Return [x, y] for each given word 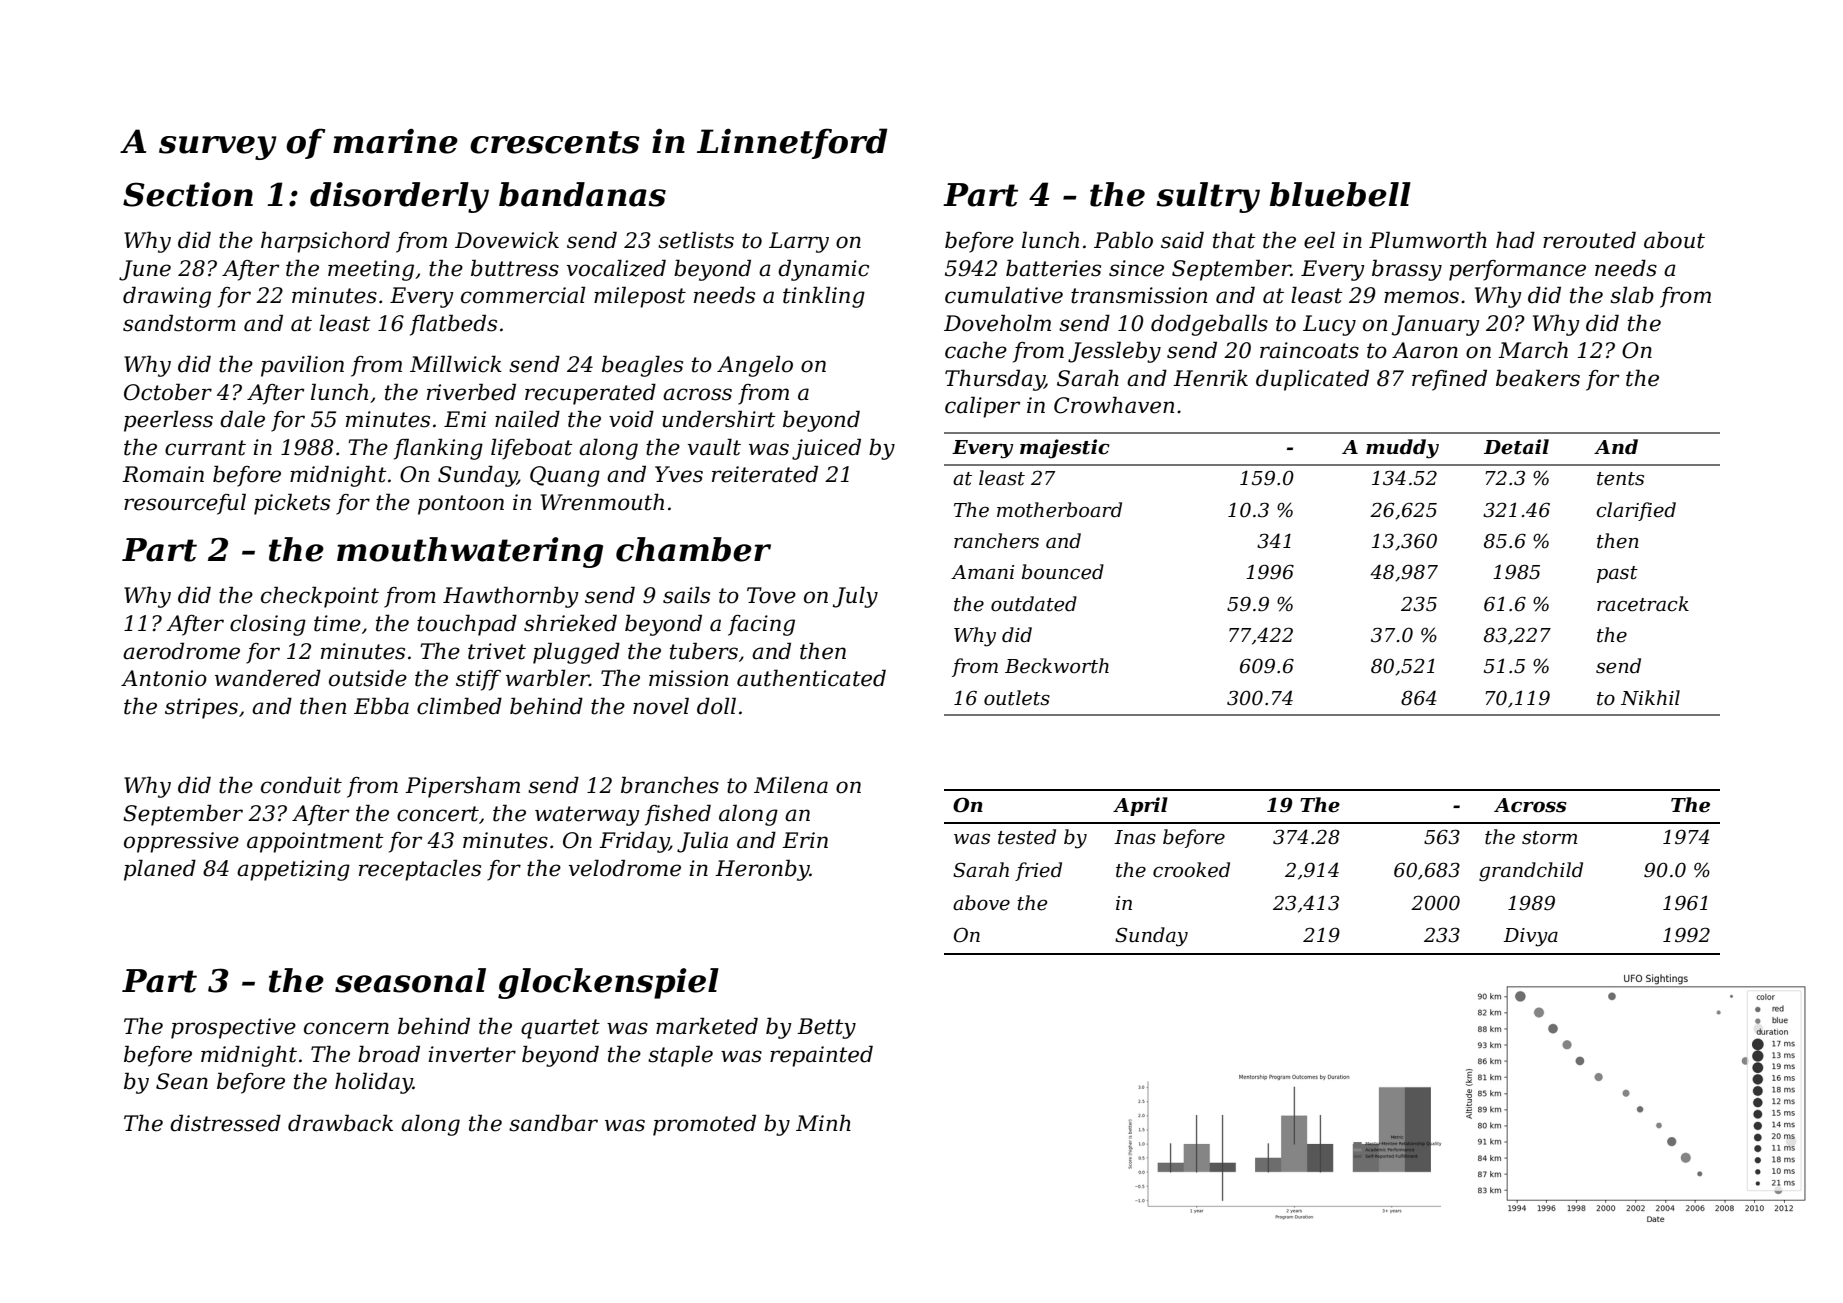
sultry [1208, 197]
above [981, 903]
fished [678, 815]
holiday [374, 1083]
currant [205, 448]
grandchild [1531, 872]
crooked [1191, 870]
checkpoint [320, 597]
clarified [1636, 511]
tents [1620, 479]
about [1674, 240]
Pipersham [462, 787]
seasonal [410, 980]
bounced [1063, 572]
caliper [982, 407]
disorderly [399, 197]
